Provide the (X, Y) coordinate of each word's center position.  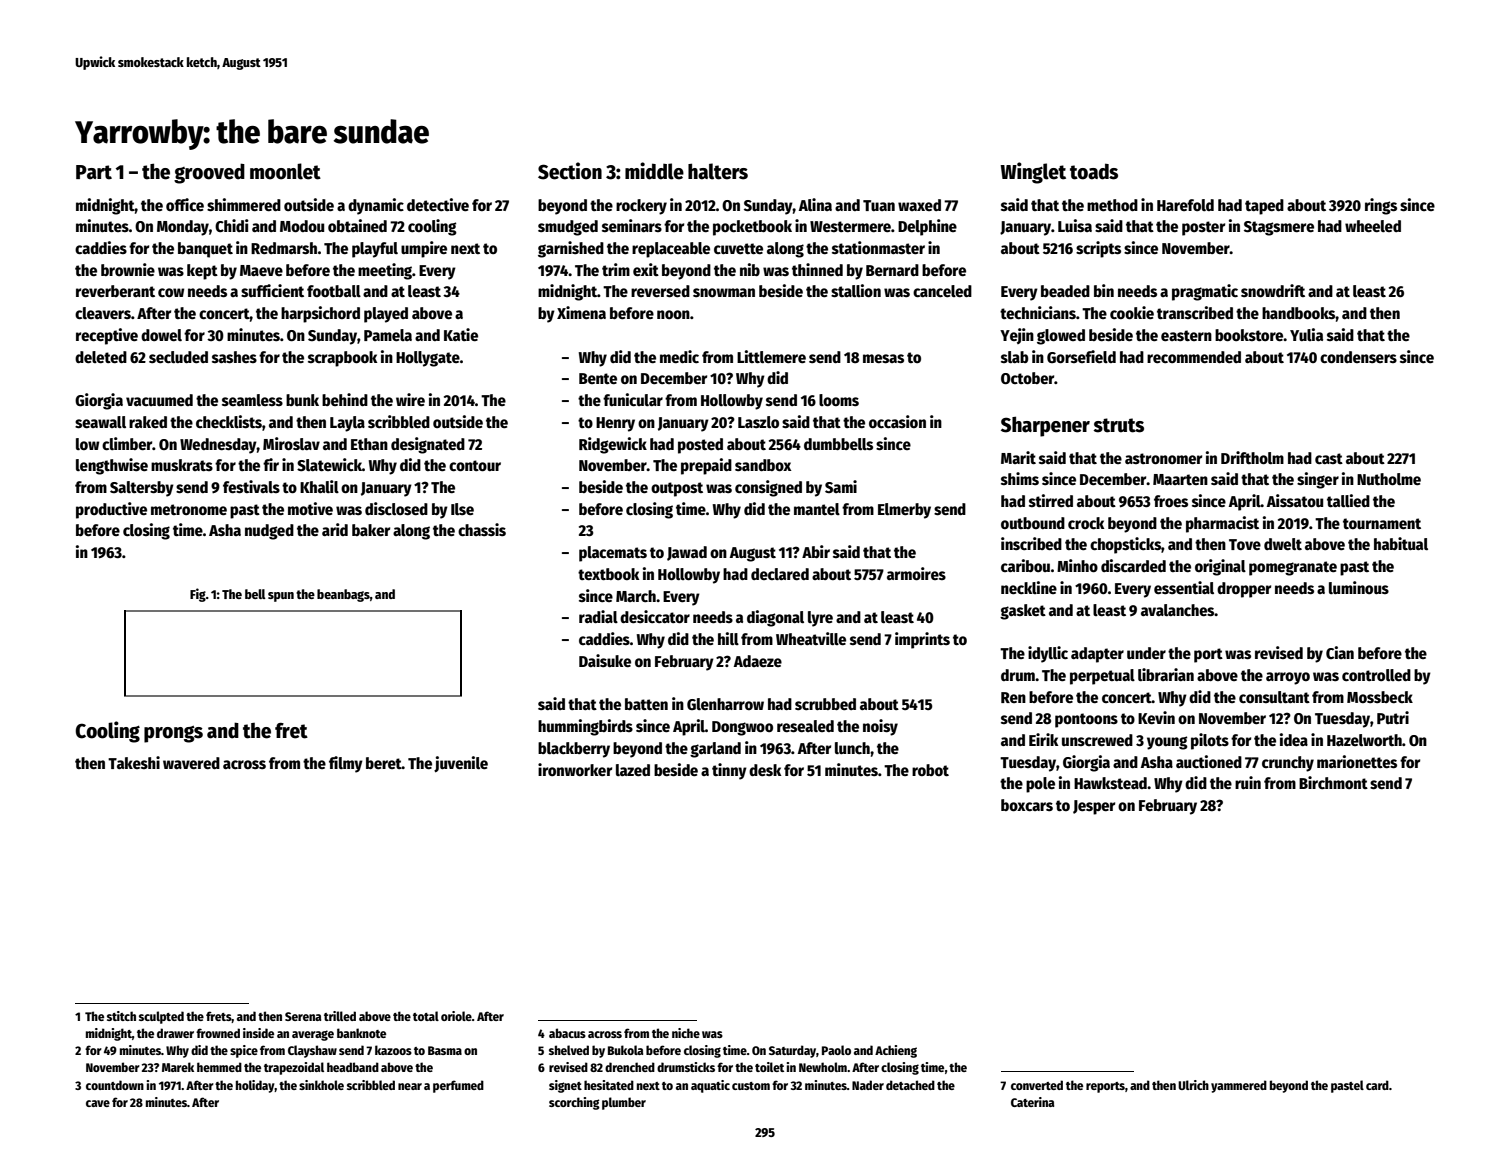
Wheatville (811, 638)
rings (1381, 206)
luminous (1359, 587)
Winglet (1033, 173)
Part (94, 172)
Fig (198, 595)
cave (98, 1103)
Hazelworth (1364, 740)
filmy (346, 764)
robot (930, 770)
